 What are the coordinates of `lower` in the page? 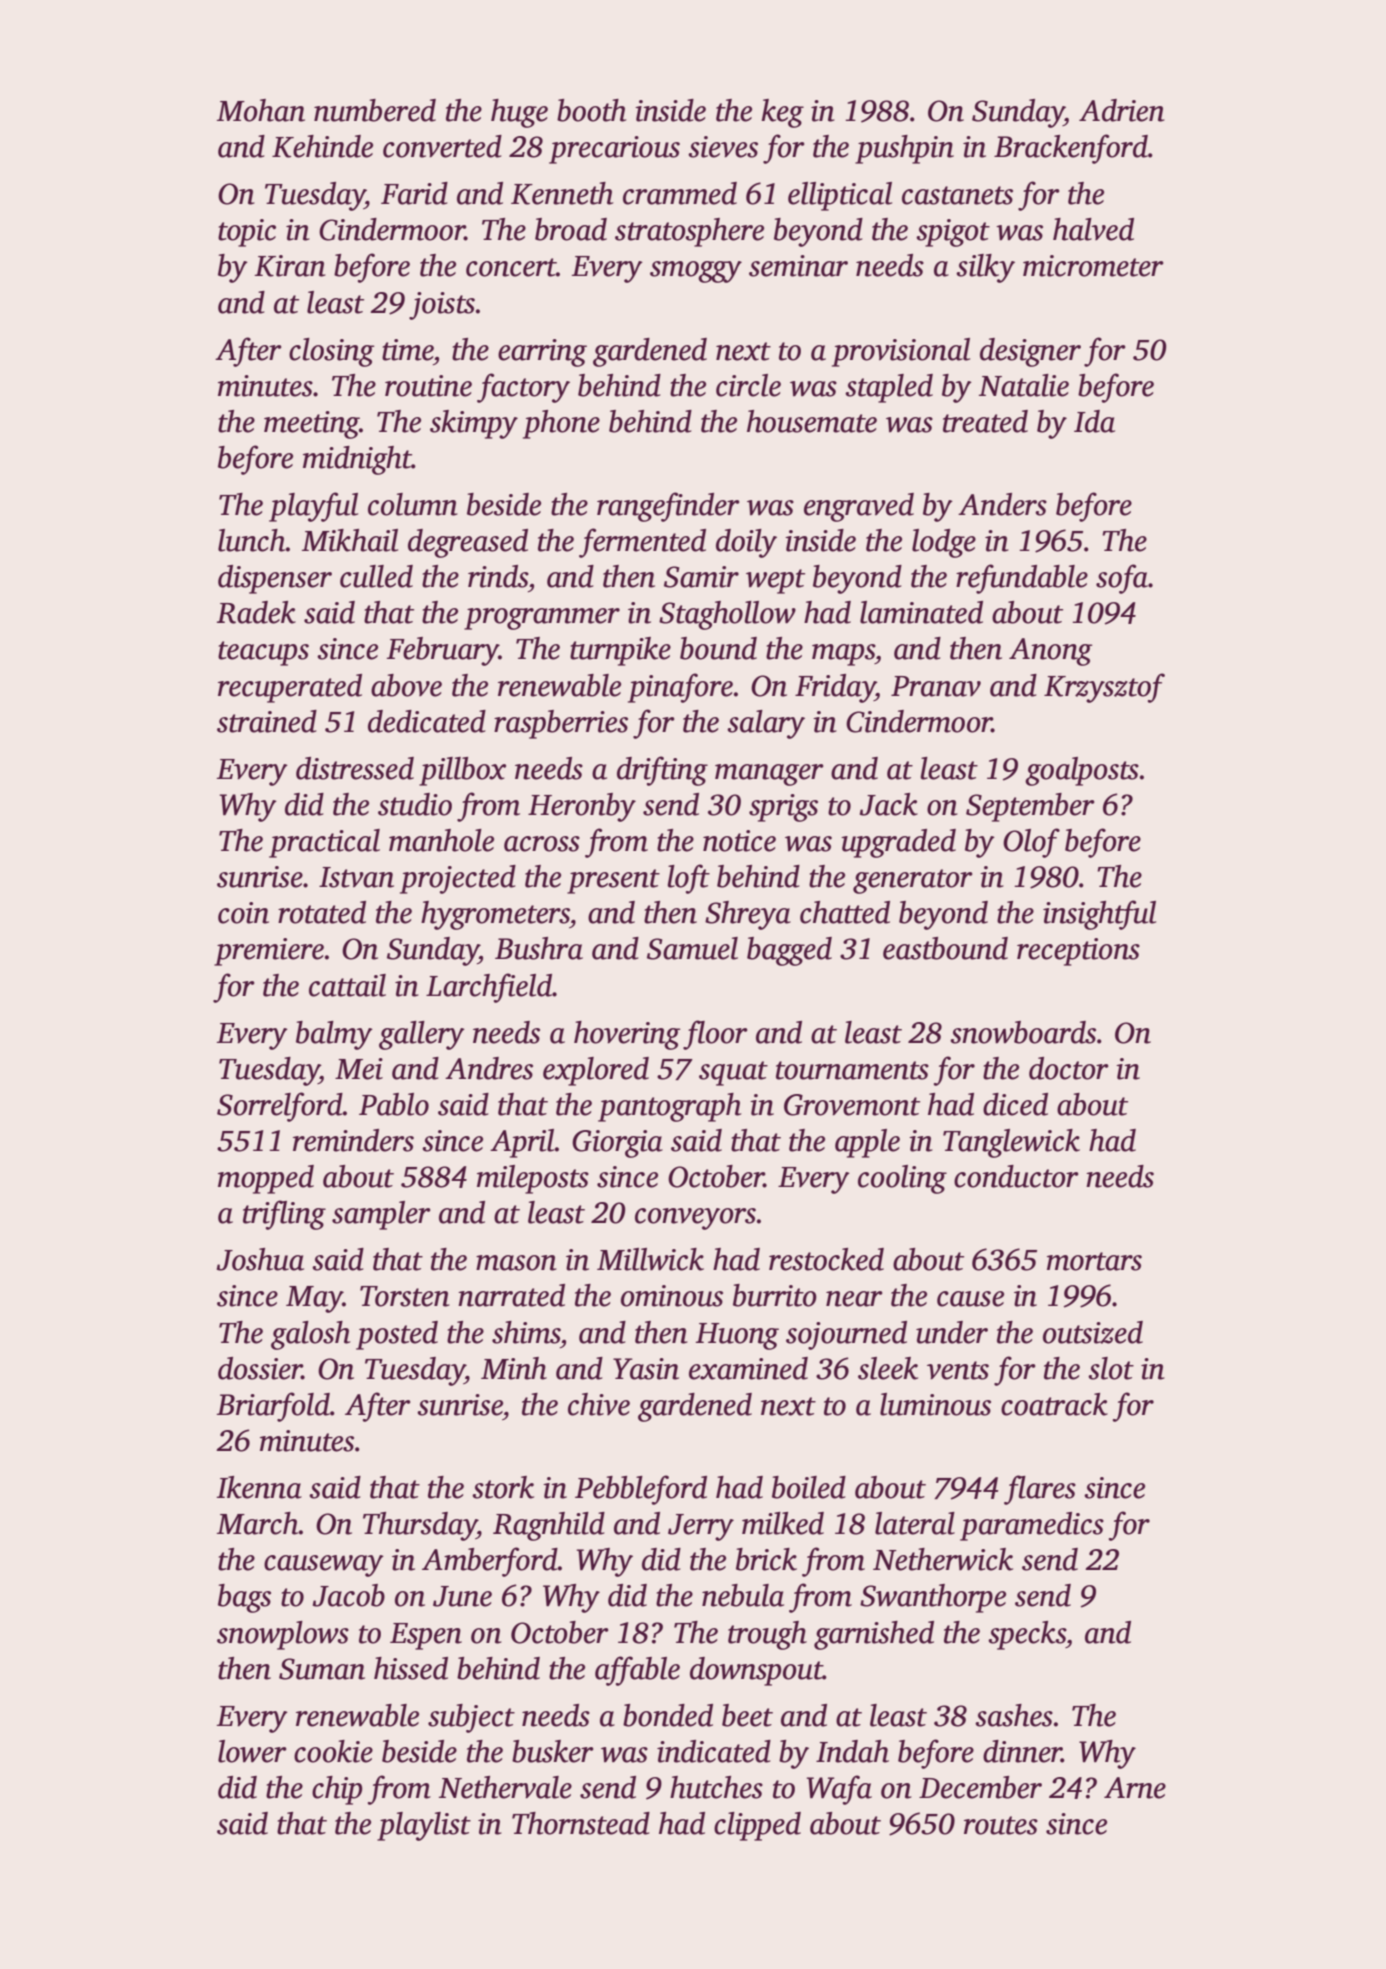 It's located at (252, 1751).
